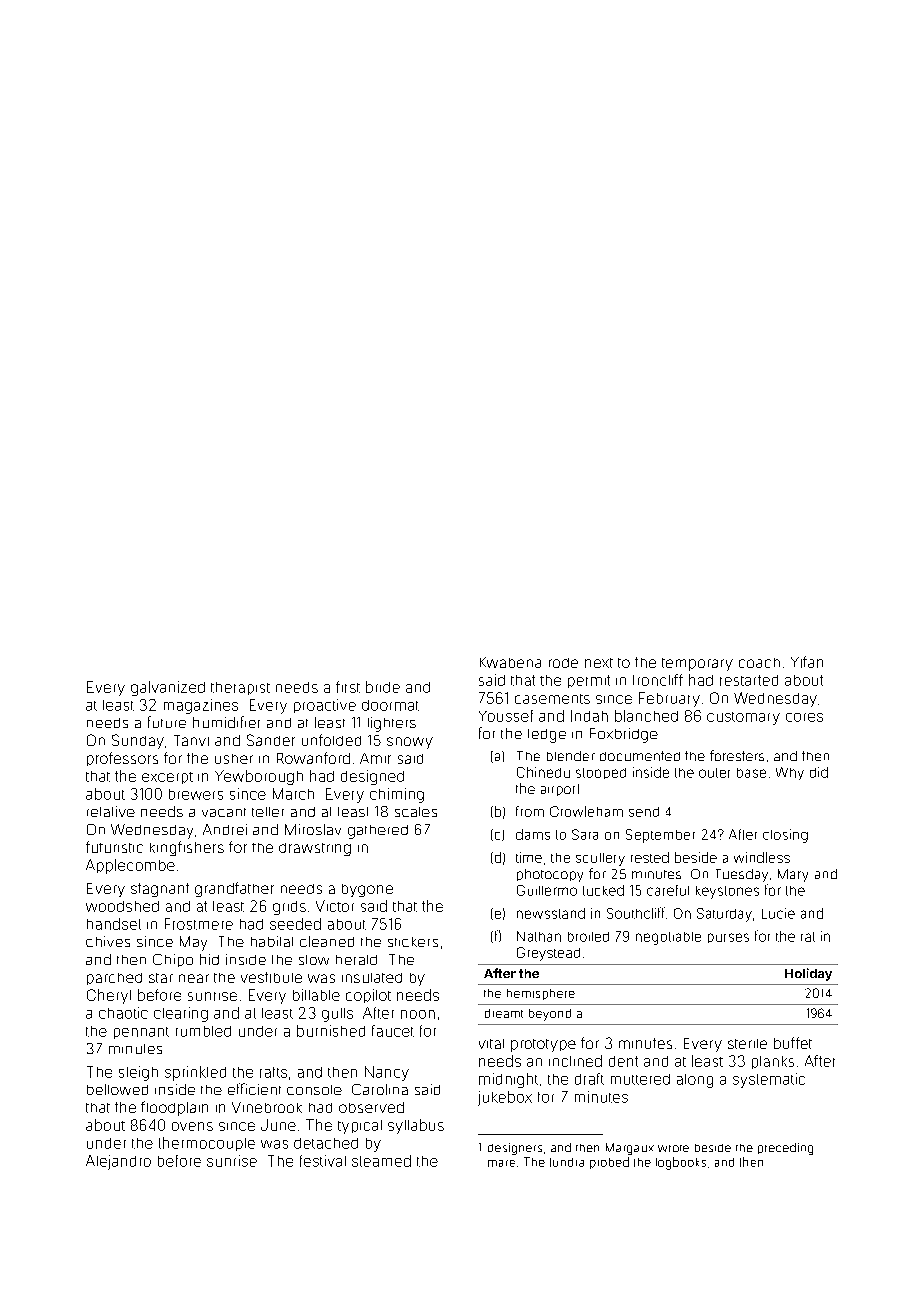 The height and width of the screenshot is (1314, 924). I want to click on Yifan, so click(807, 662).
